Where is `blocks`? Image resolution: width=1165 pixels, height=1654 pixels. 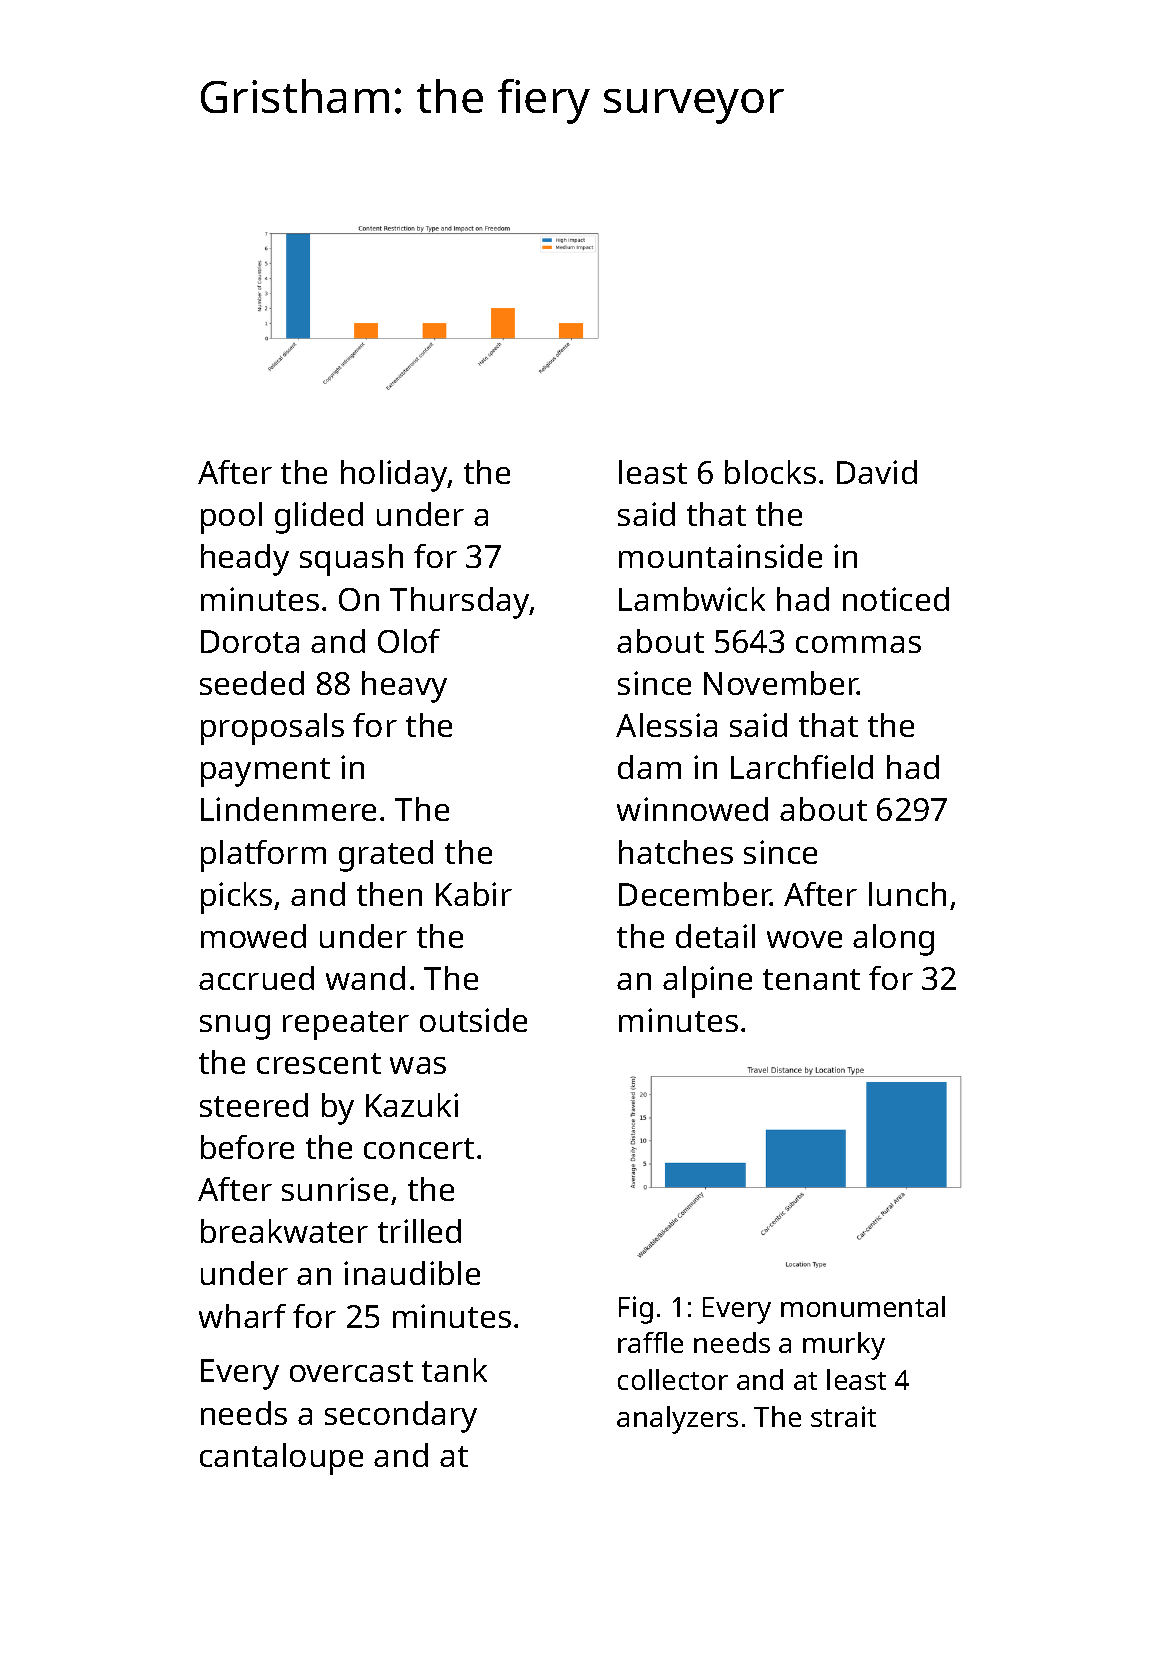
blocks is located at coordinates (770, 472).
